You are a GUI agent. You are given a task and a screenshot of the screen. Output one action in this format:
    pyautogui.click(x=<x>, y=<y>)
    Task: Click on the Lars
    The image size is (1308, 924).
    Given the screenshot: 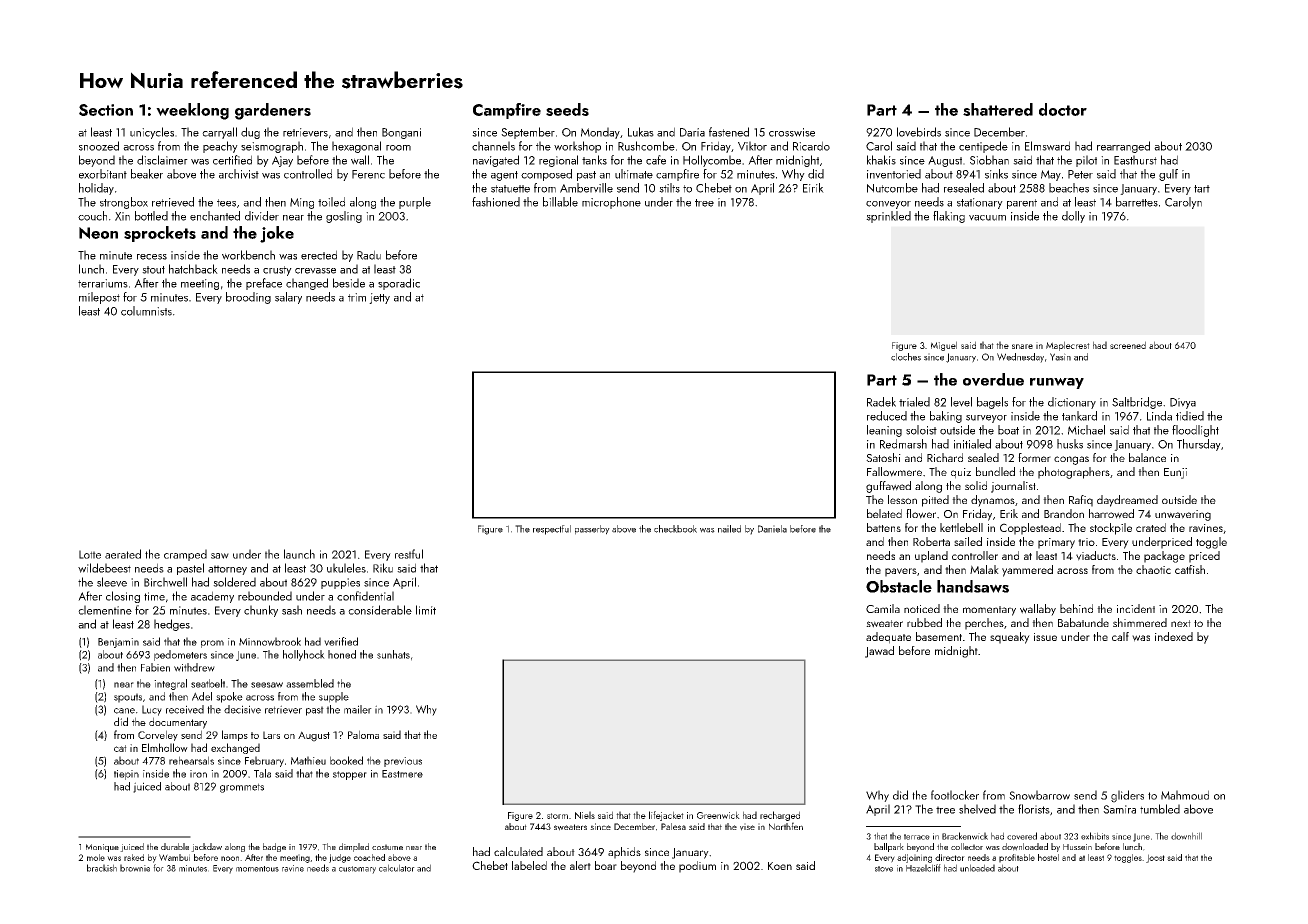 What is the action you would take?
    pyautogui.click(x=271, y=735)
